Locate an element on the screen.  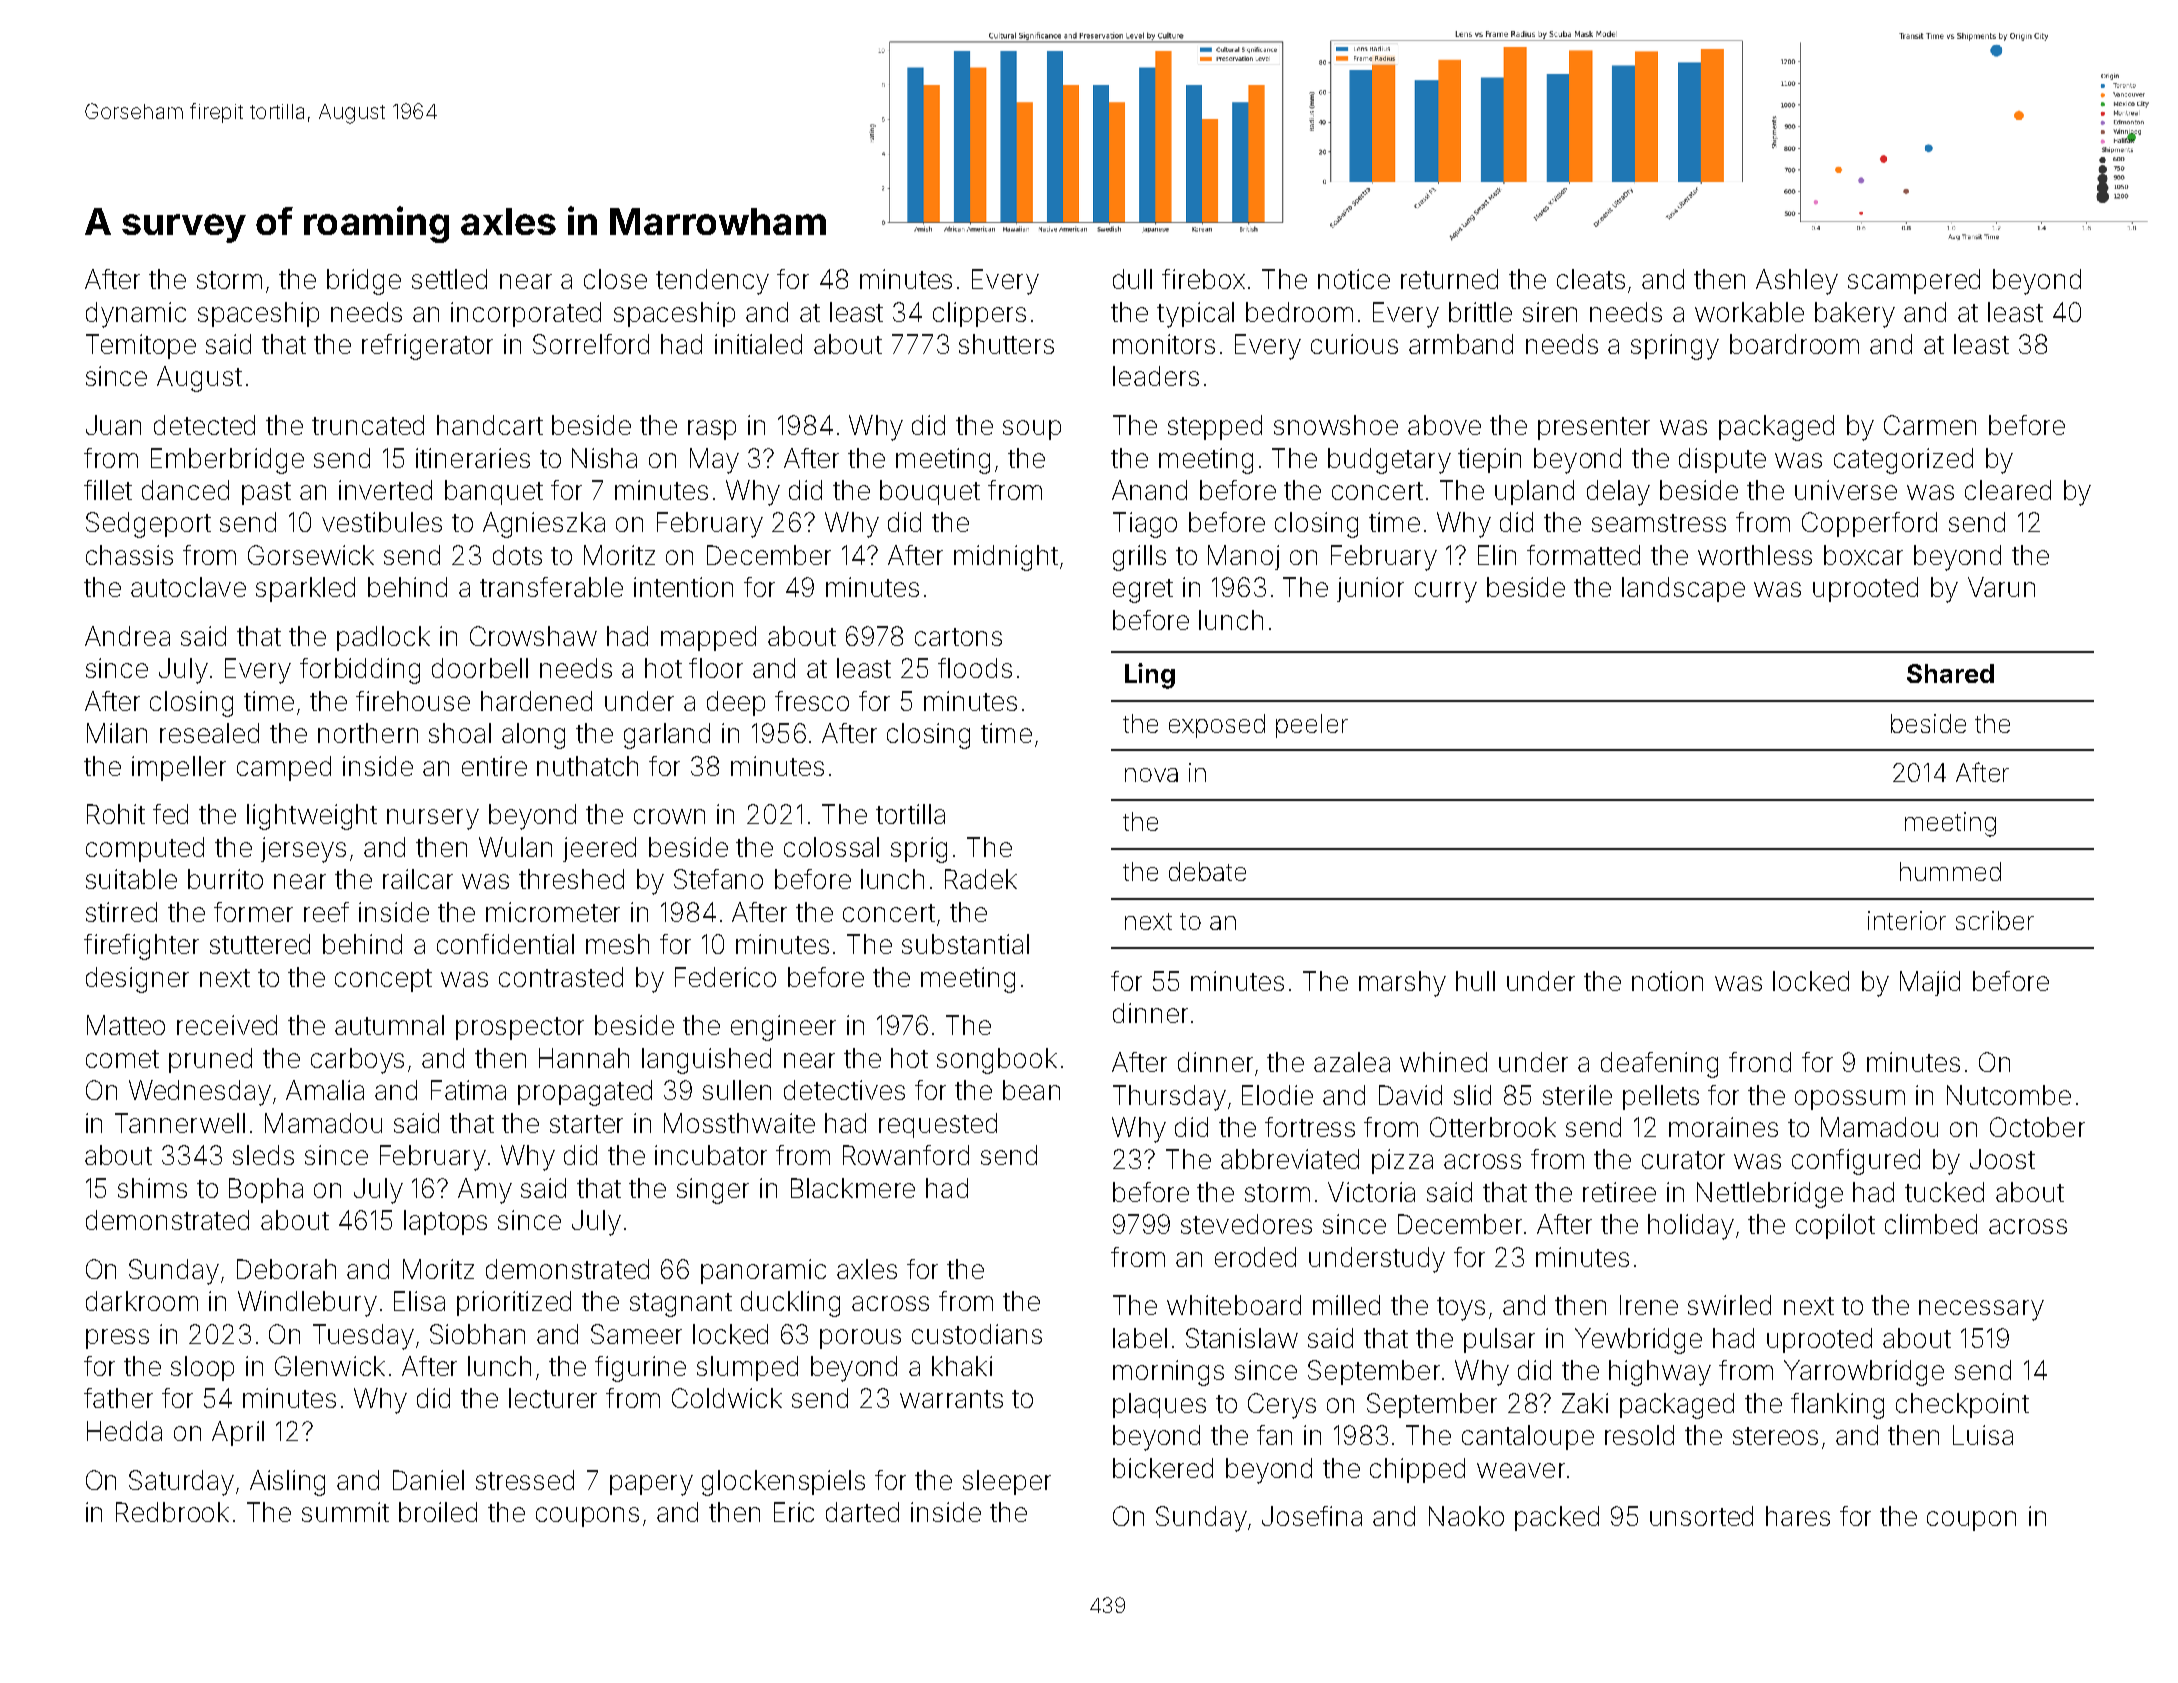
hummed is located at coordinates (1950, 871).
